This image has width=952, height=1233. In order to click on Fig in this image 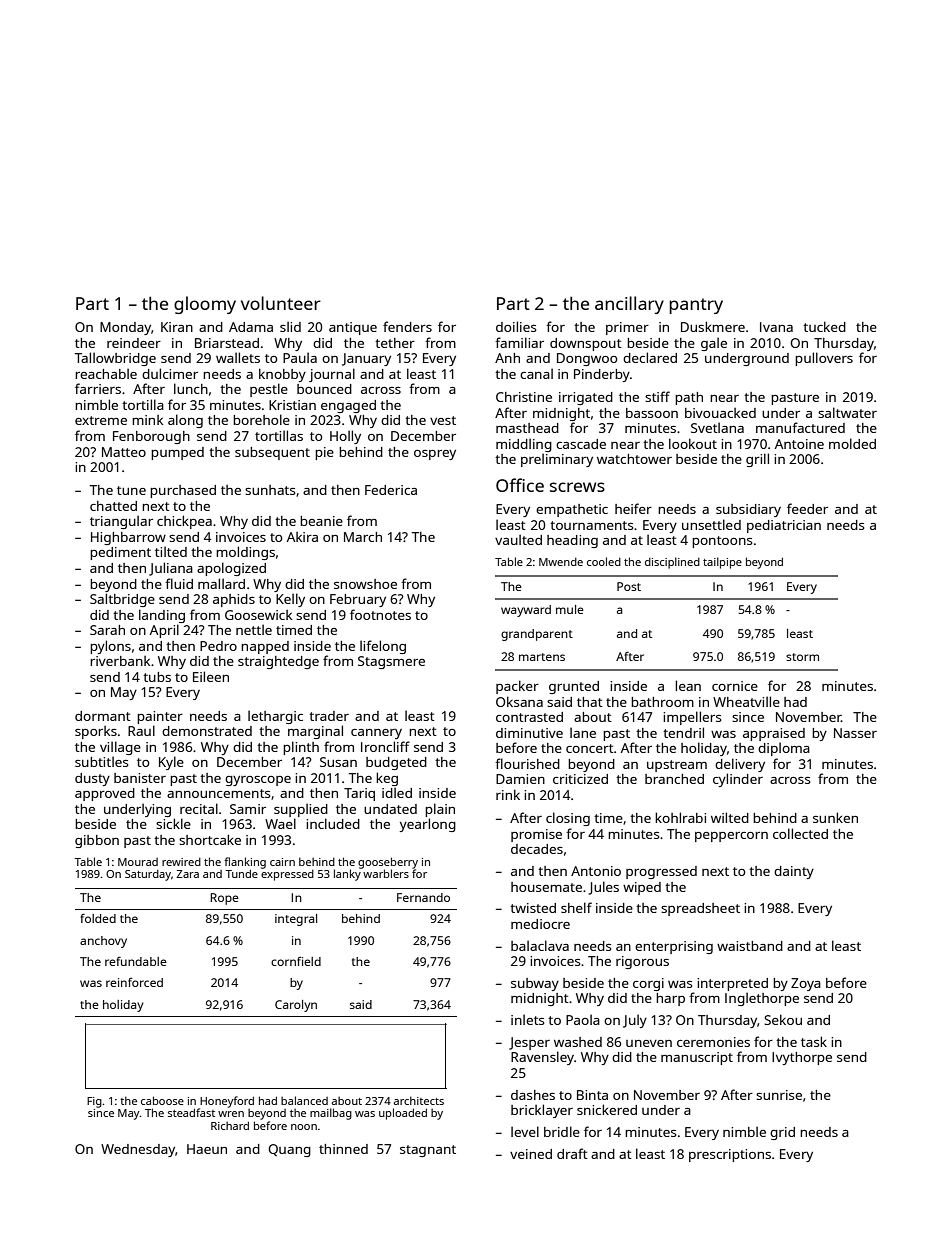, I will do `click(94, 1102)`.
